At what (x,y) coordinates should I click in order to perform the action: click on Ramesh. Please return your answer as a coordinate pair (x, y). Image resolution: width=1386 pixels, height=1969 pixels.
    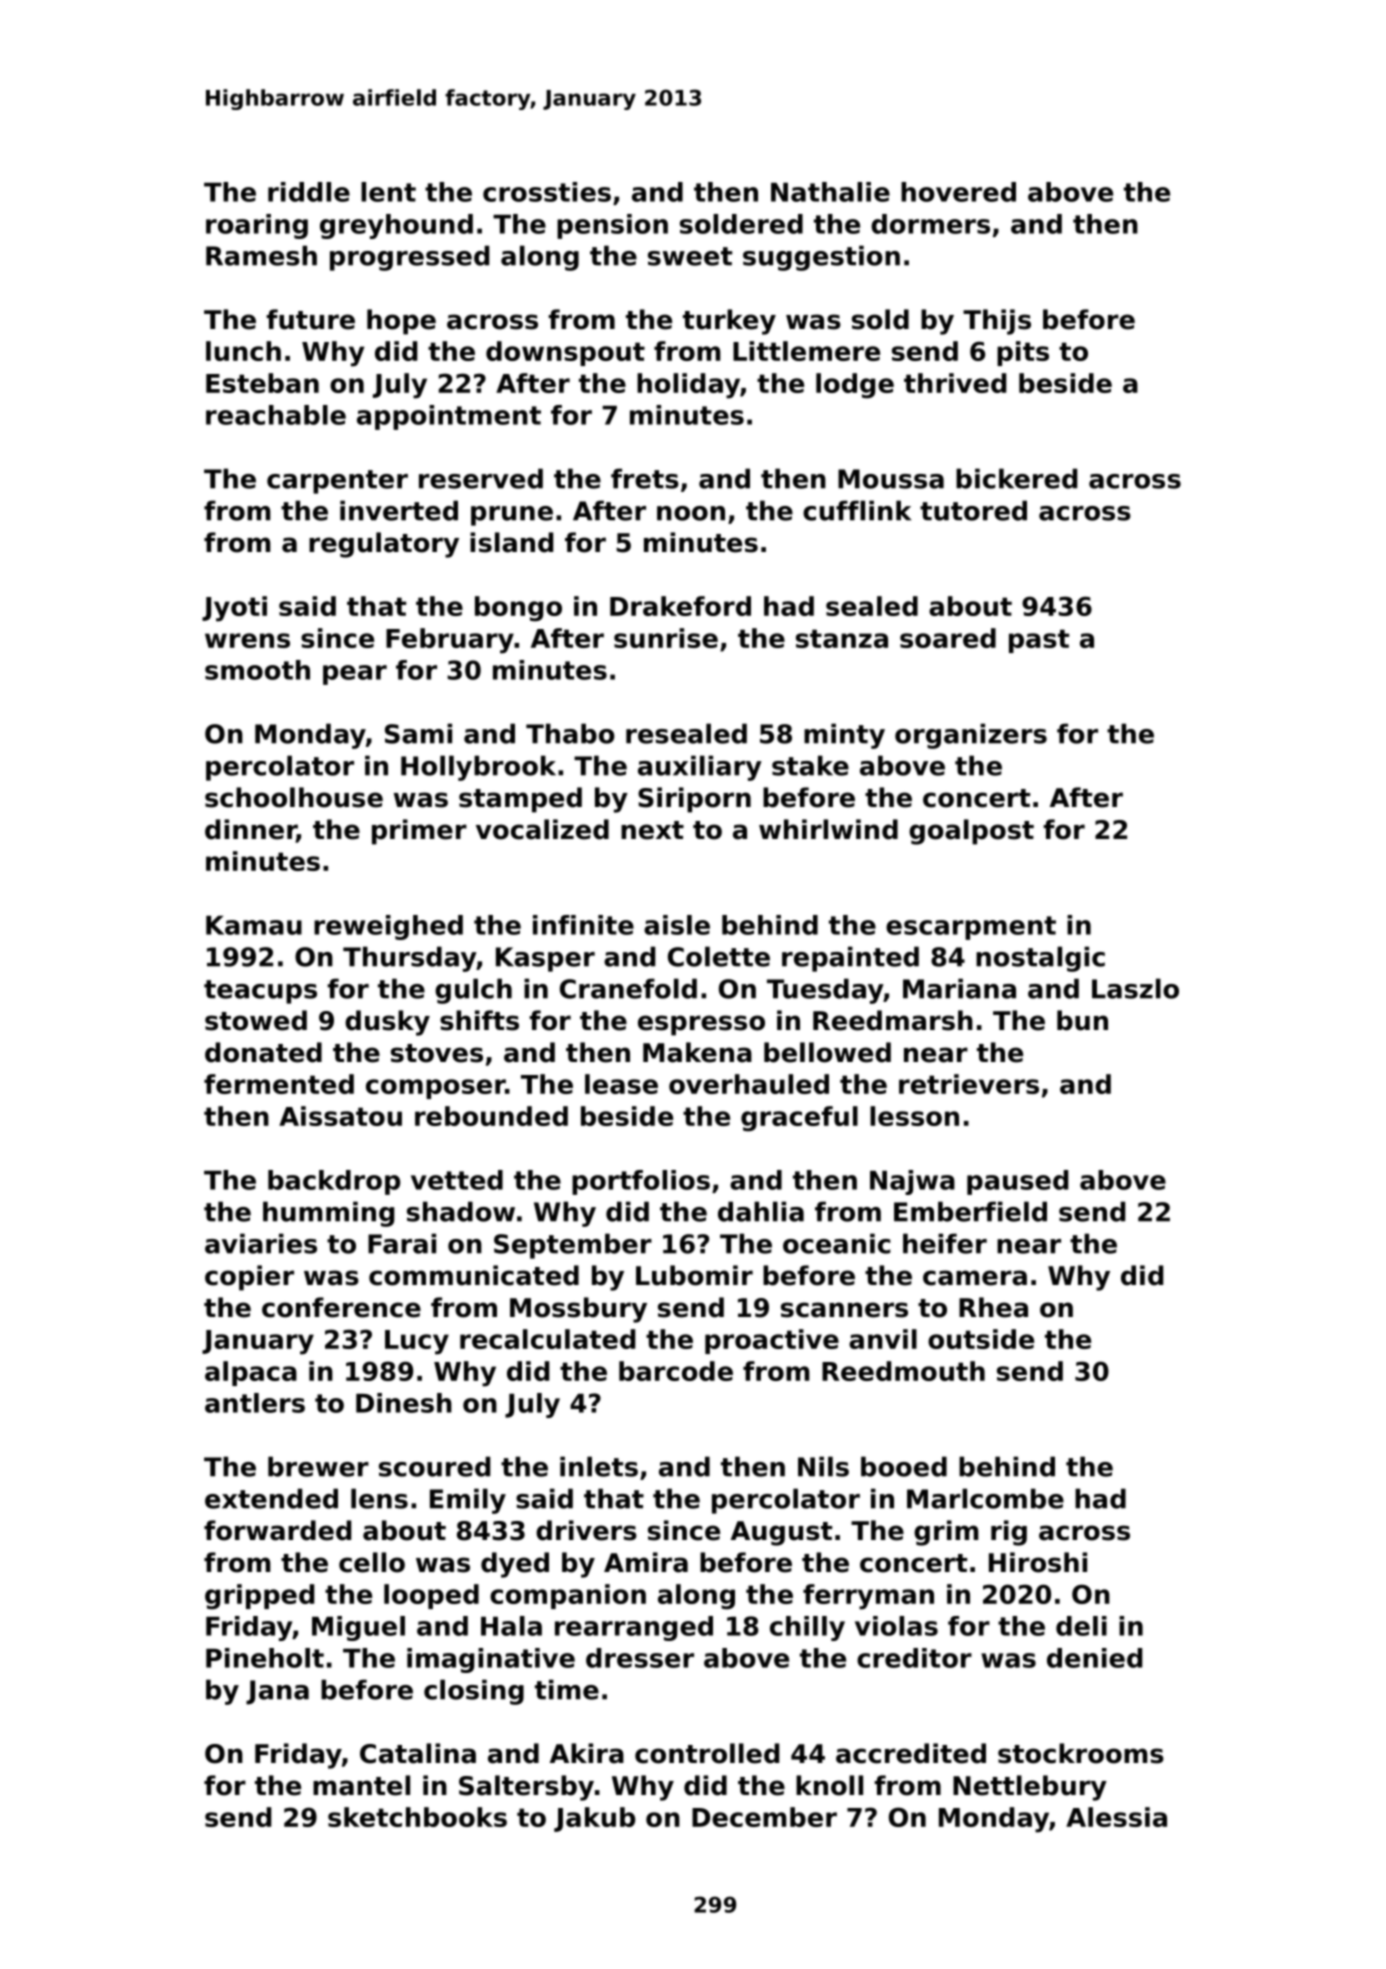
    Looking at the image, I should click on (261, 255).
